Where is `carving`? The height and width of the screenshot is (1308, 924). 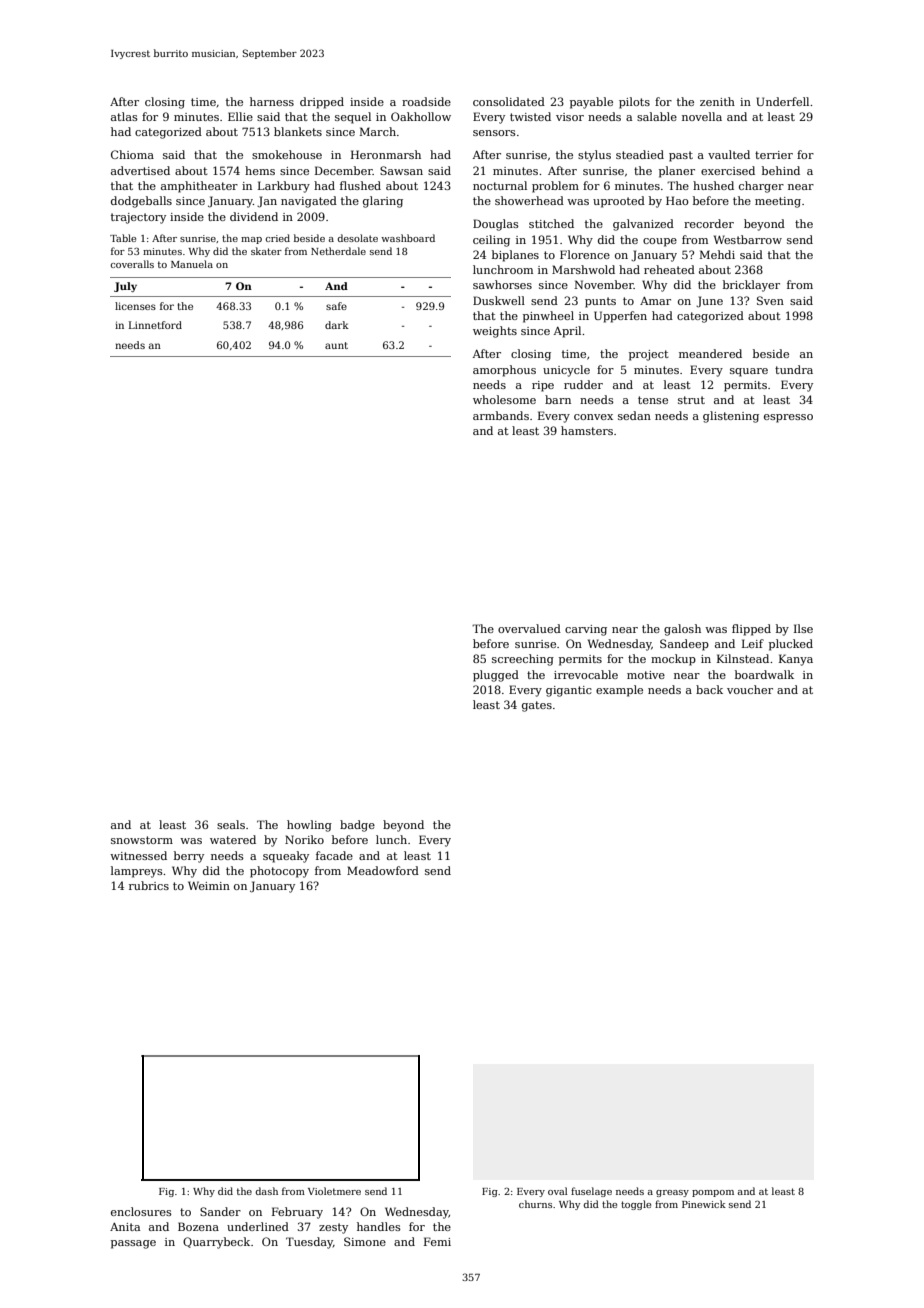
carving is located at coordinates (586, 630).
